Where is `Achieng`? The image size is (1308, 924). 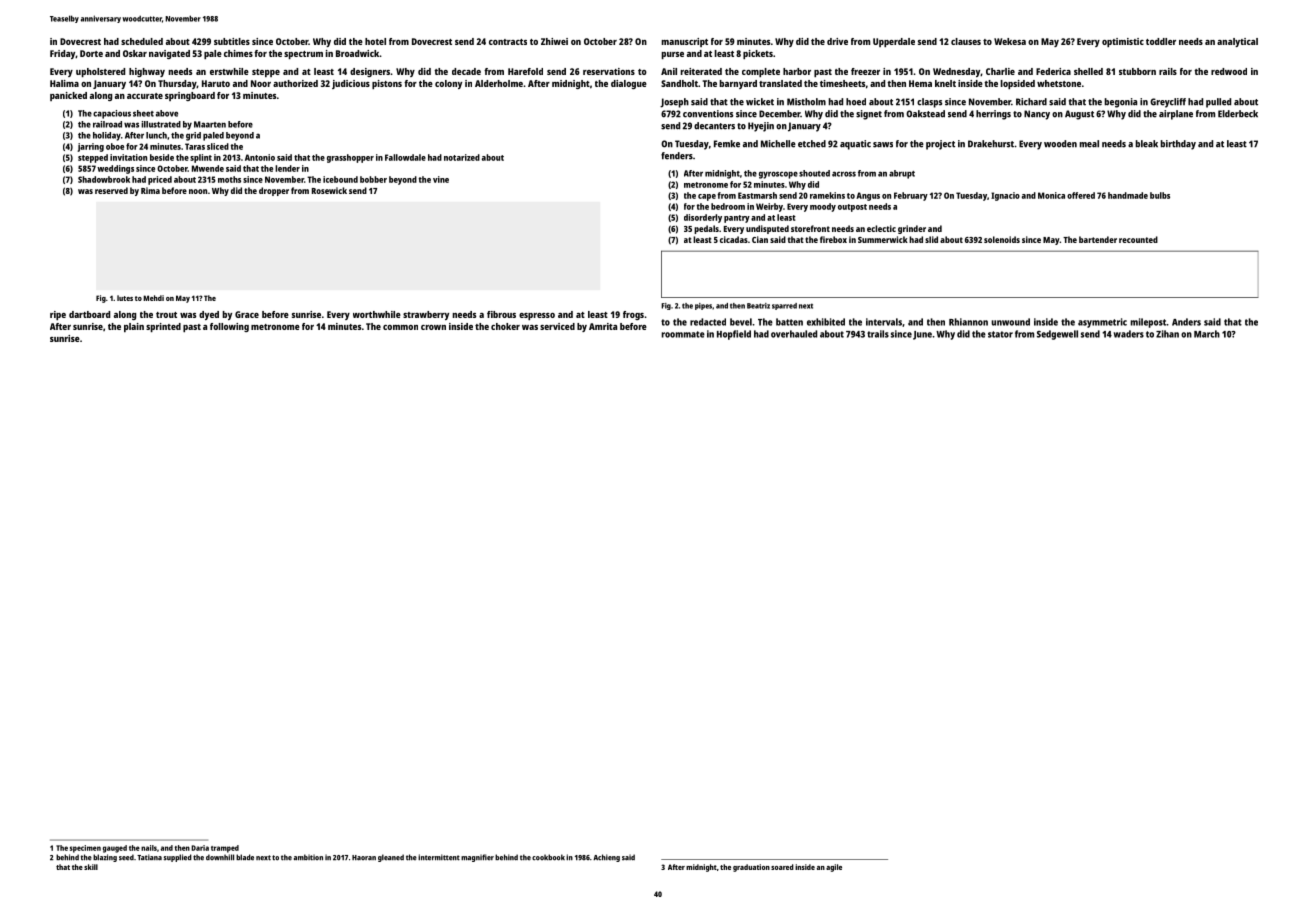 Achieng is located at coordinates (606, 858).
